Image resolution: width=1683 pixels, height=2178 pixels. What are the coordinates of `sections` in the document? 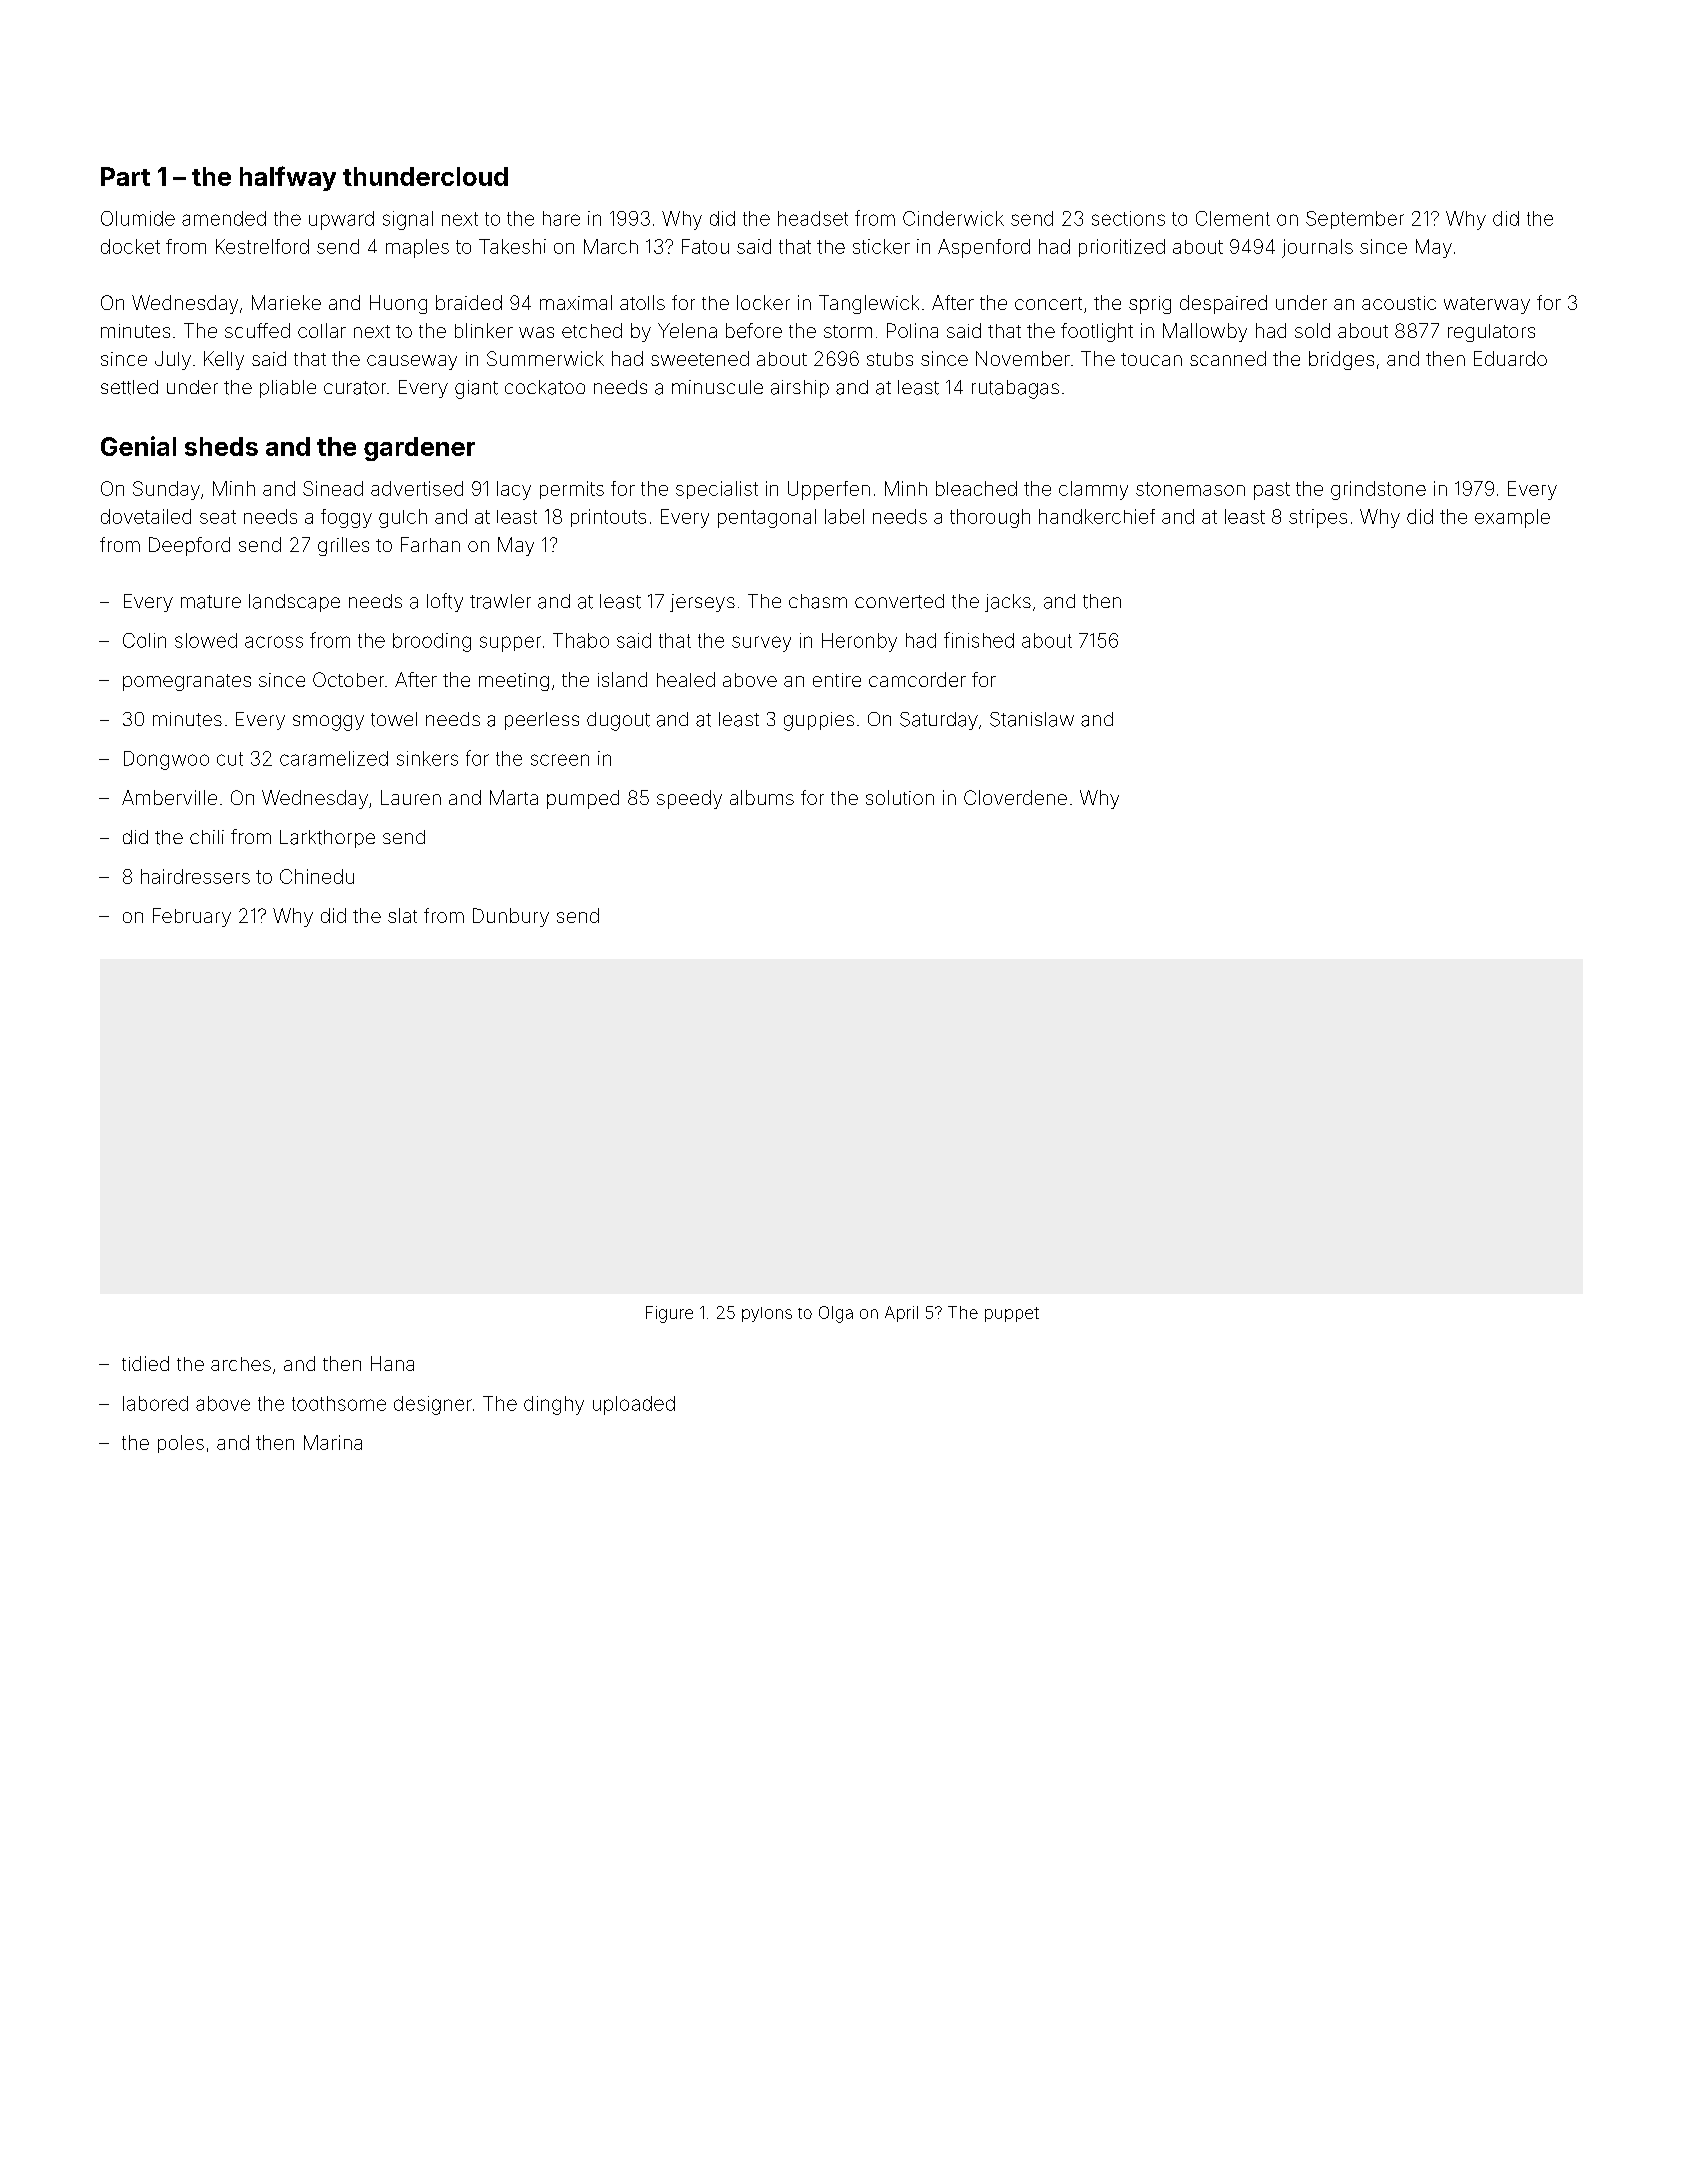 It's located at (1128, 218).
